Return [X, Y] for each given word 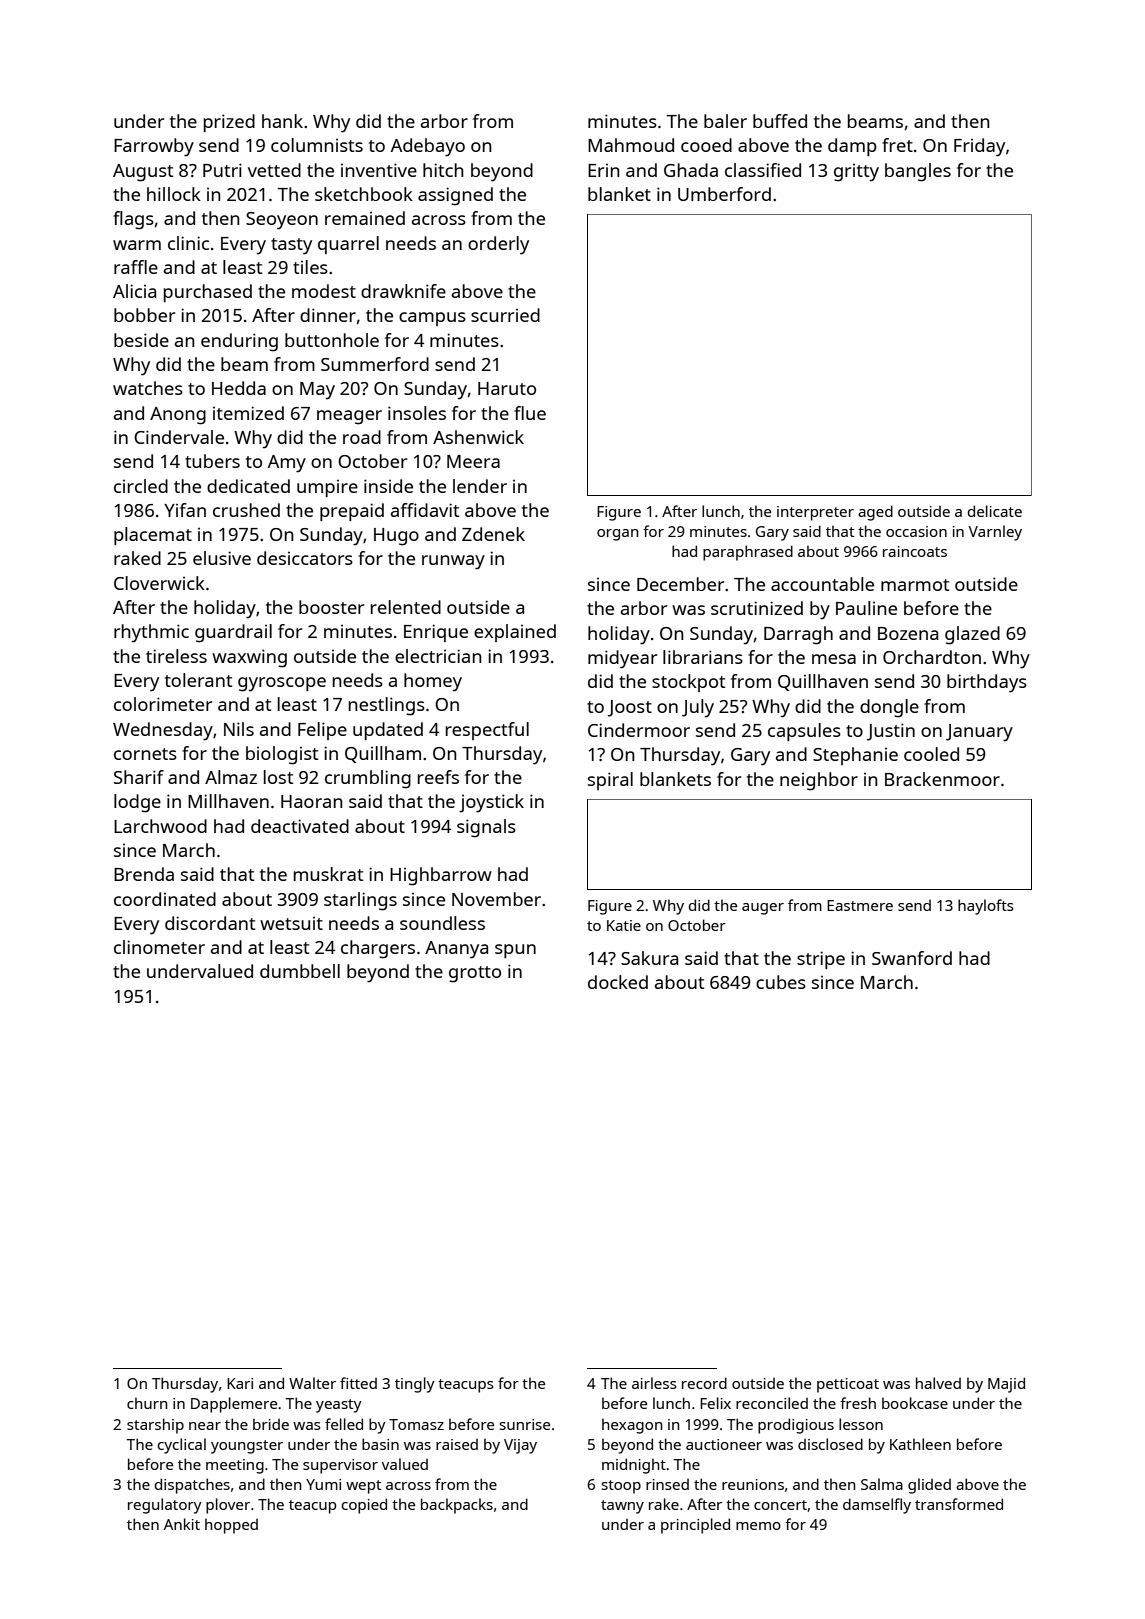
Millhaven [228, 801]
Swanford [912, 958]
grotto [475, 974]
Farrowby [154, 147]
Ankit [182, 1524]
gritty [856, 173]
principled [695, 1526]
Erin [603, 170]
